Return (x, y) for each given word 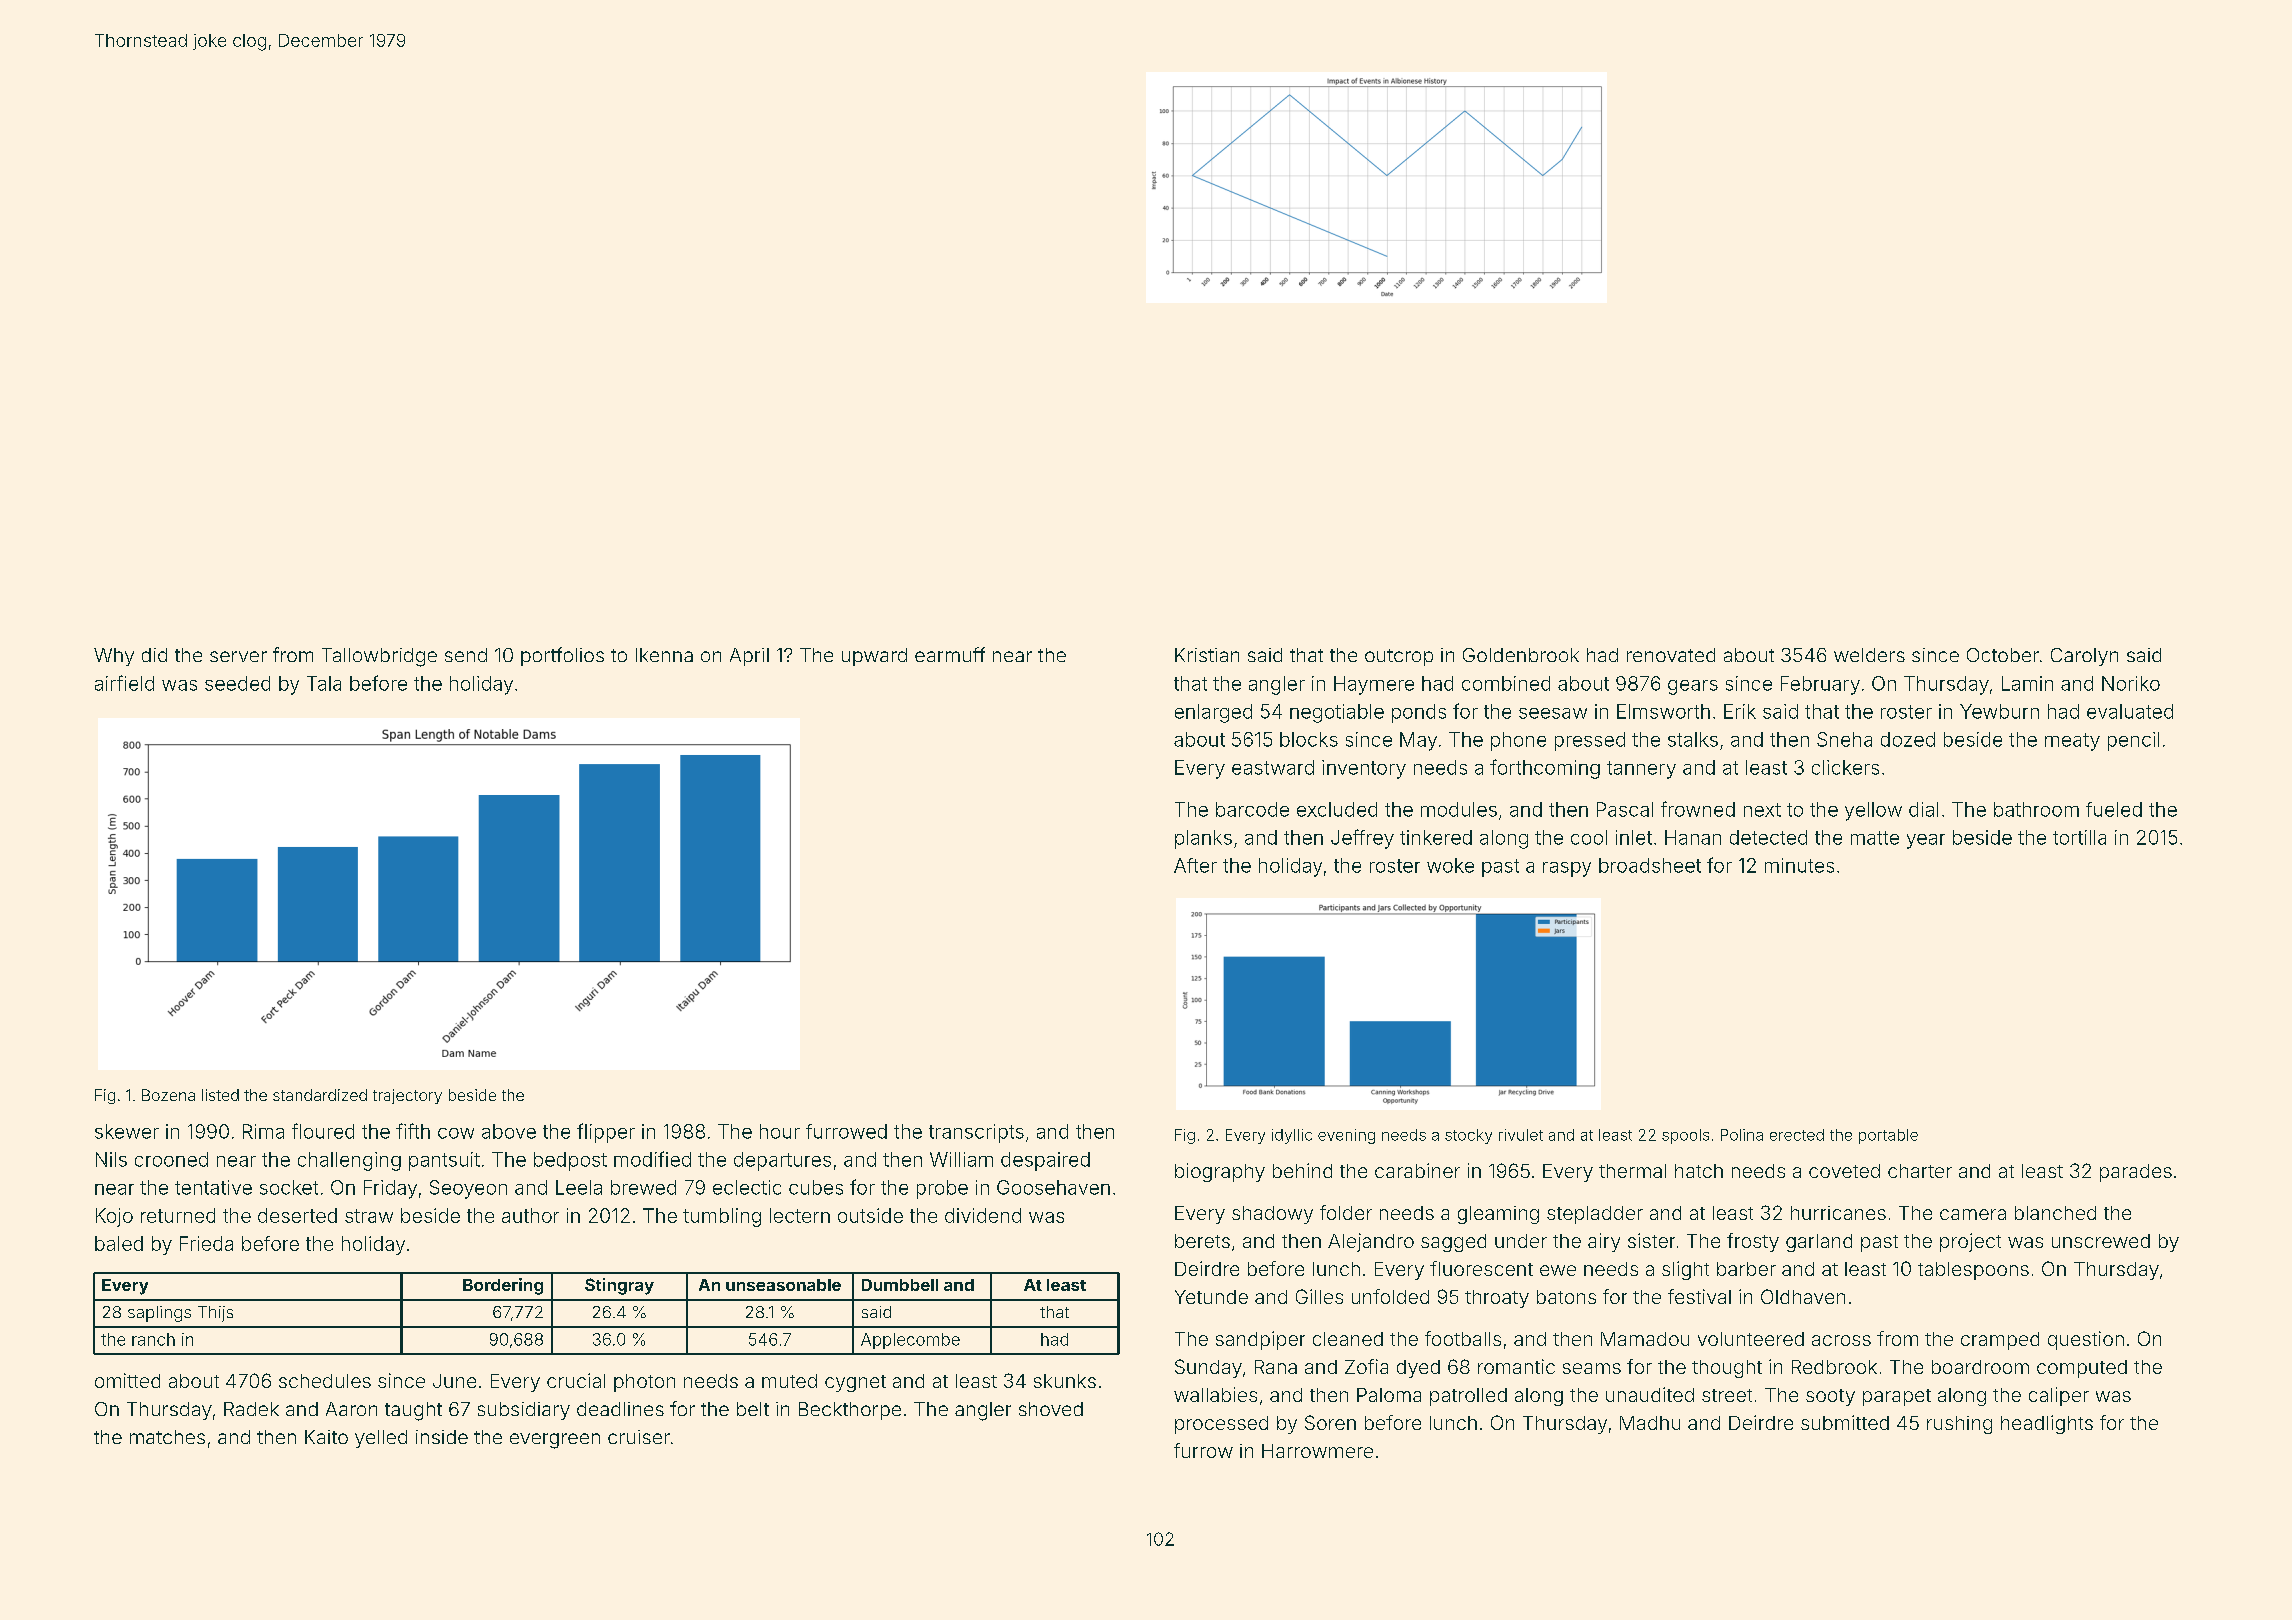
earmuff (950, 654)
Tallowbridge (379, 657)
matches (167, 1437)
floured (323, 1131)
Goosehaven (1053, 1187)
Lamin (2027, 683)
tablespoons (1973, 1271)
